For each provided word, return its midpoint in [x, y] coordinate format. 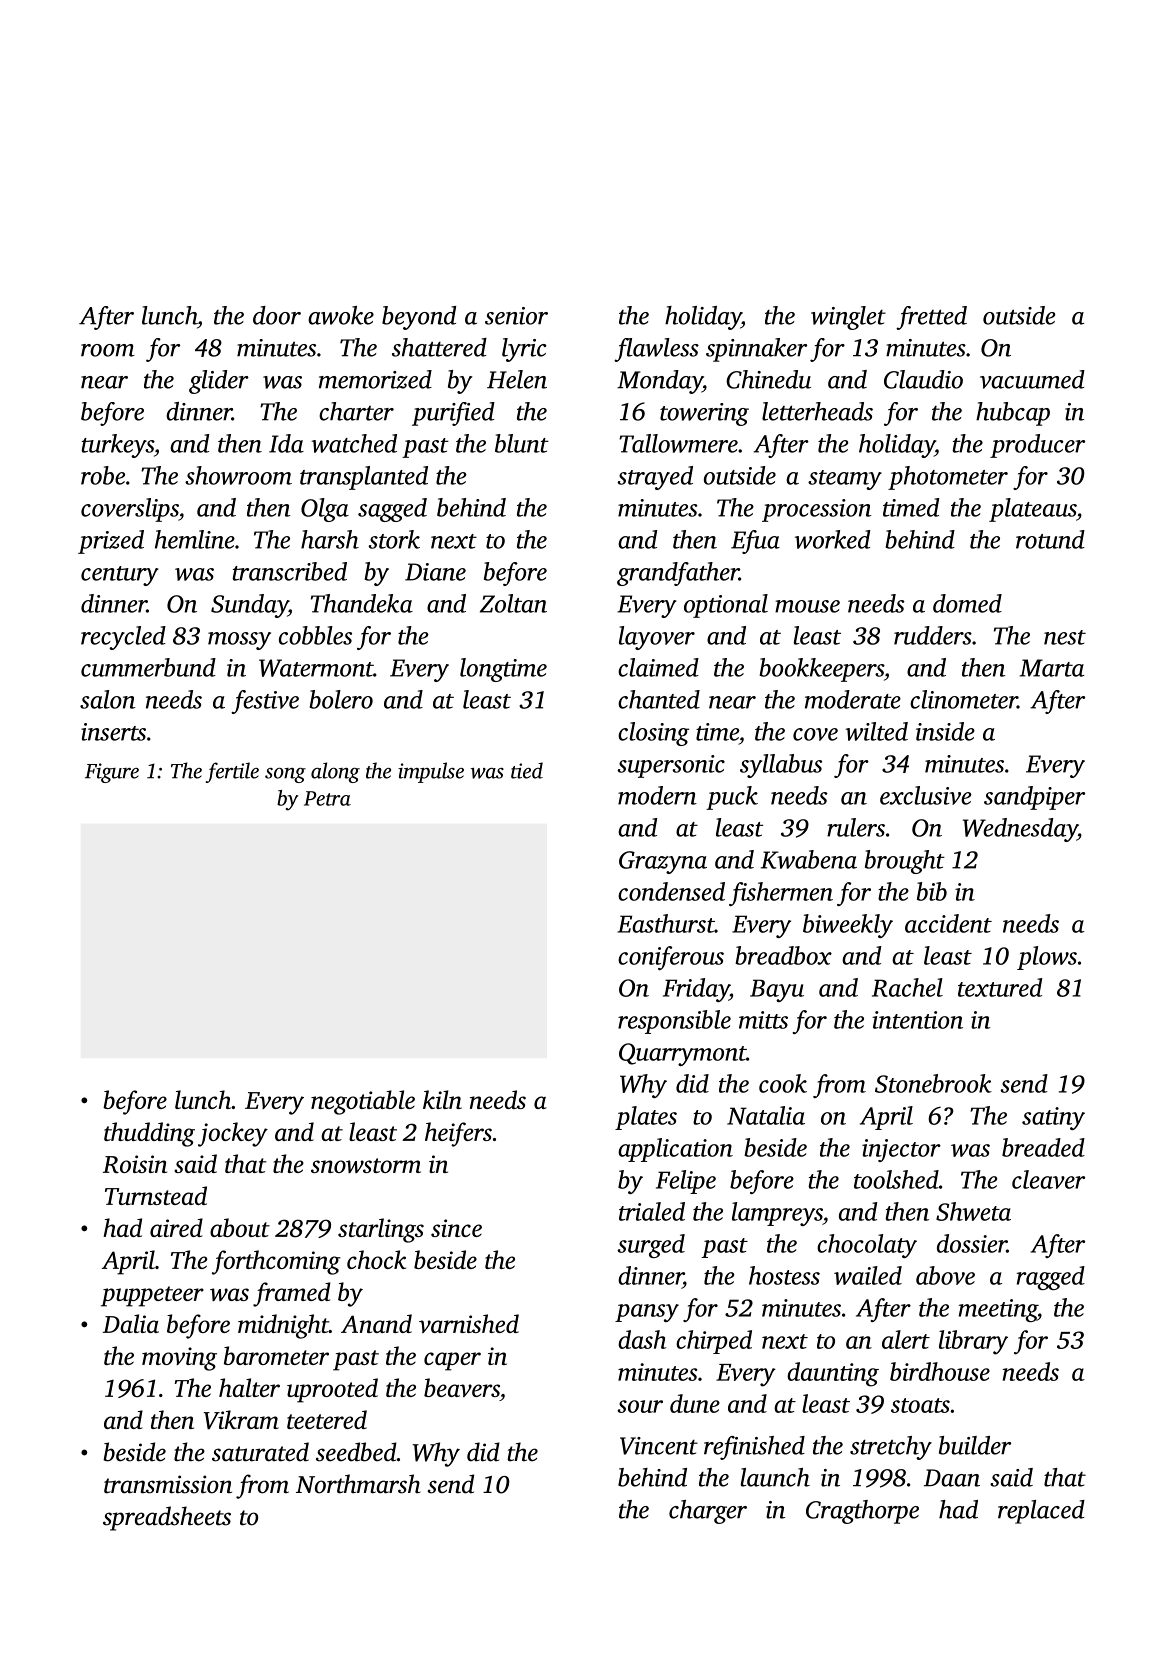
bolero [341, 699]
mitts [763, 1020]
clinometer [963, 699]
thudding [149, 1134]
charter [356, 411]
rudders [933, 635]
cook [783, 1083]
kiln [442, 1099]
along [335, 772]
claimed [658, 667]
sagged [392, 510]
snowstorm [366, 1165]
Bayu [777, 990]
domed [967, 603]
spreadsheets [167, 1518]
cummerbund [148, 667]
